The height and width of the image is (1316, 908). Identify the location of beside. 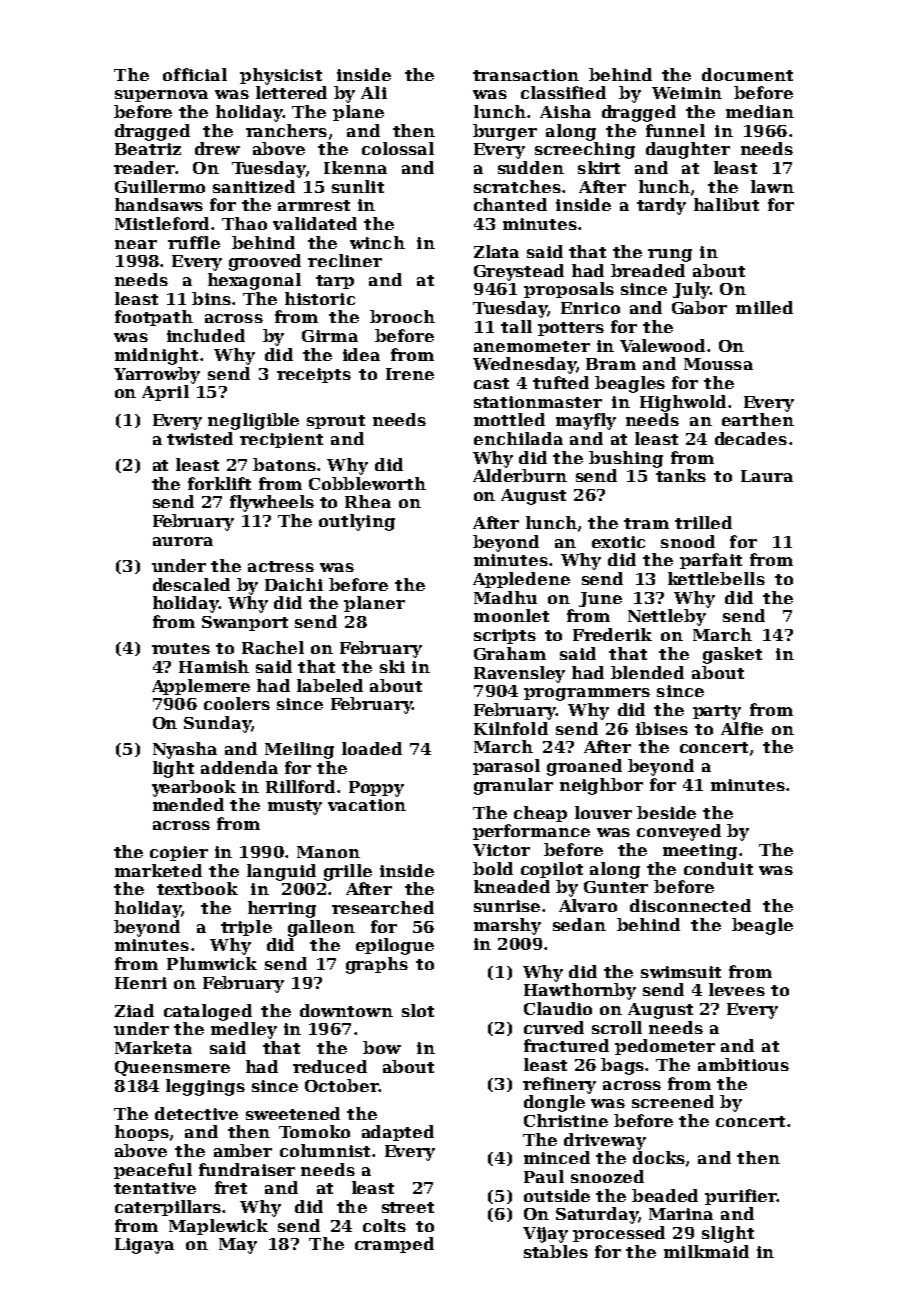
(666, 812).
